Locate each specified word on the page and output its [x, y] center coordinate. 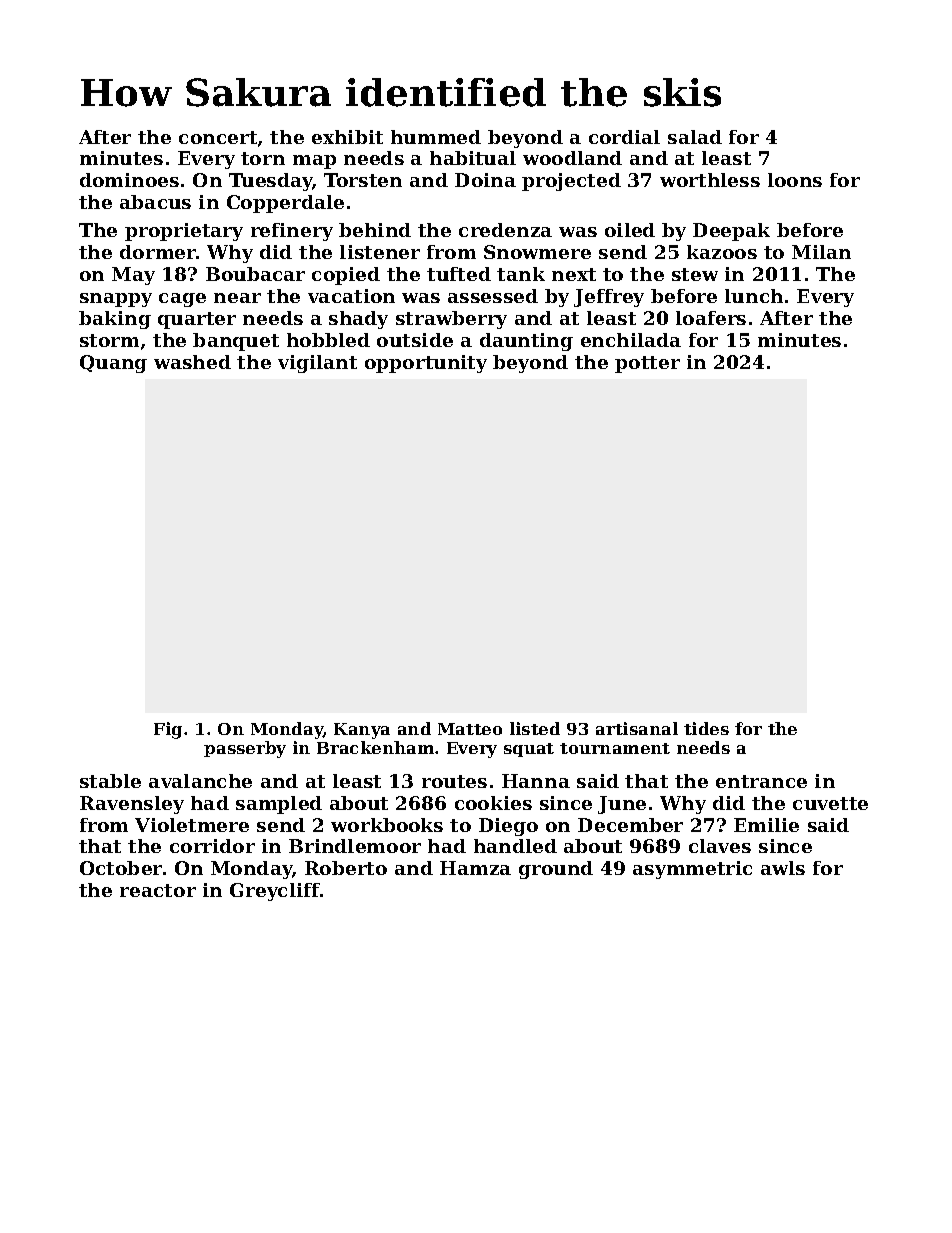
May [133, 276]
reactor [158, 890]
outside [415, 340]
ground [556, 870]
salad [695, 137]
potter [647, 364]
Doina [485, 180]
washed [192, 362]
